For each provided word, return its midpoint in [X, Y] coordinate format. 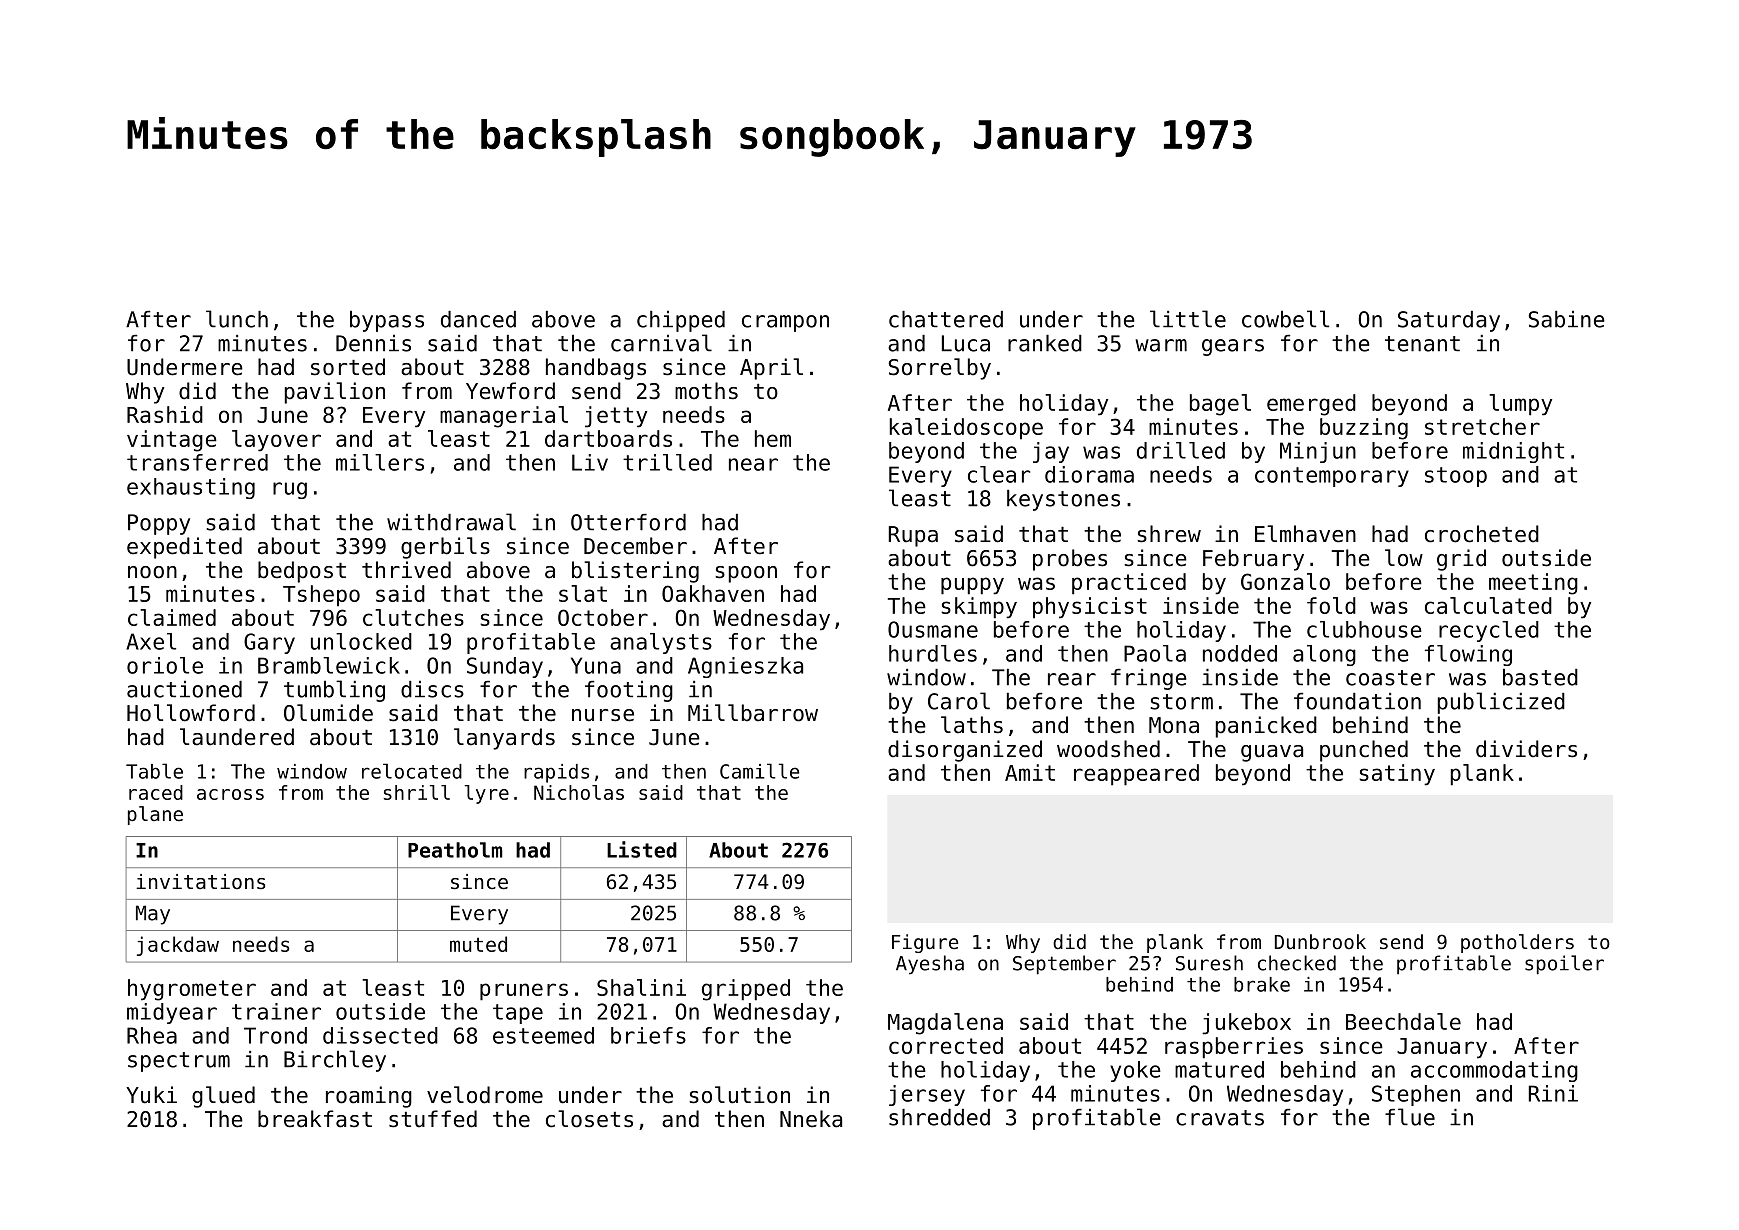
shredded [939, 1117]
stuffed [433, 1119]
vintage [172, 441]
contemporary [1332, 477]
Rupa [913, 536]
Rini [1553, 1093]
